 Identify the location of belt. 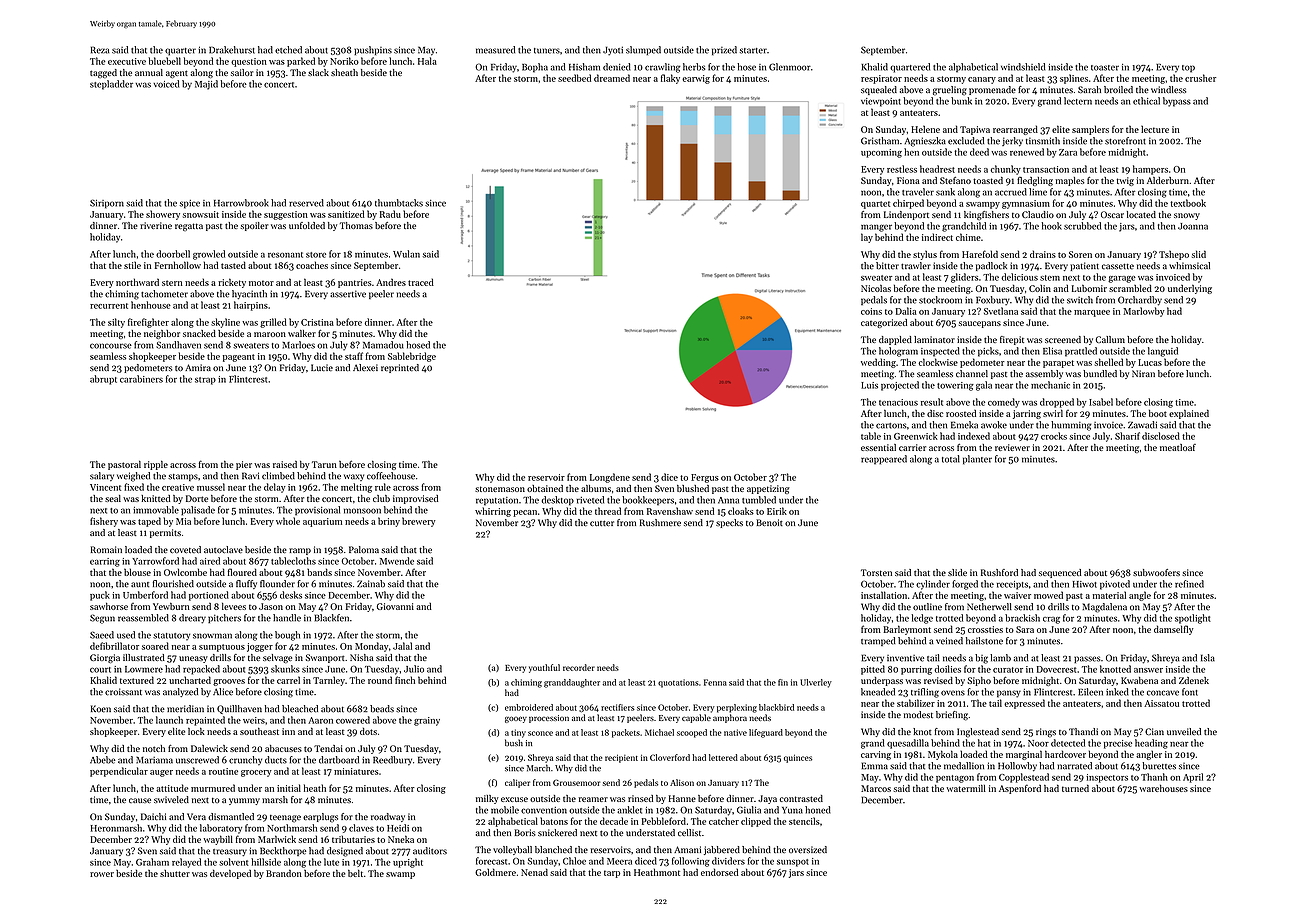
(355, 873).
